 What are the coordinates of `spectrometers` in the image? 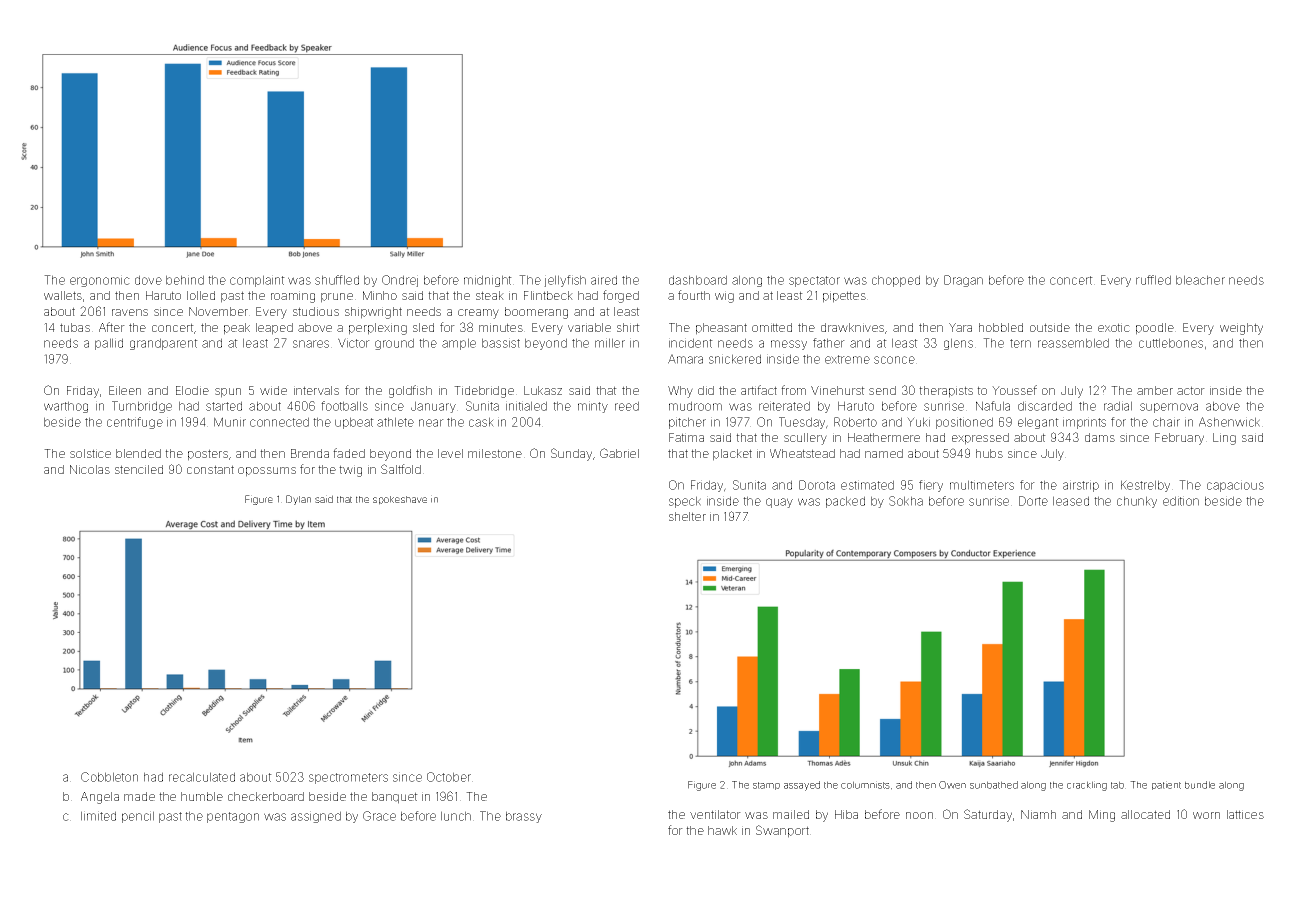 It's located at (348, 778).
